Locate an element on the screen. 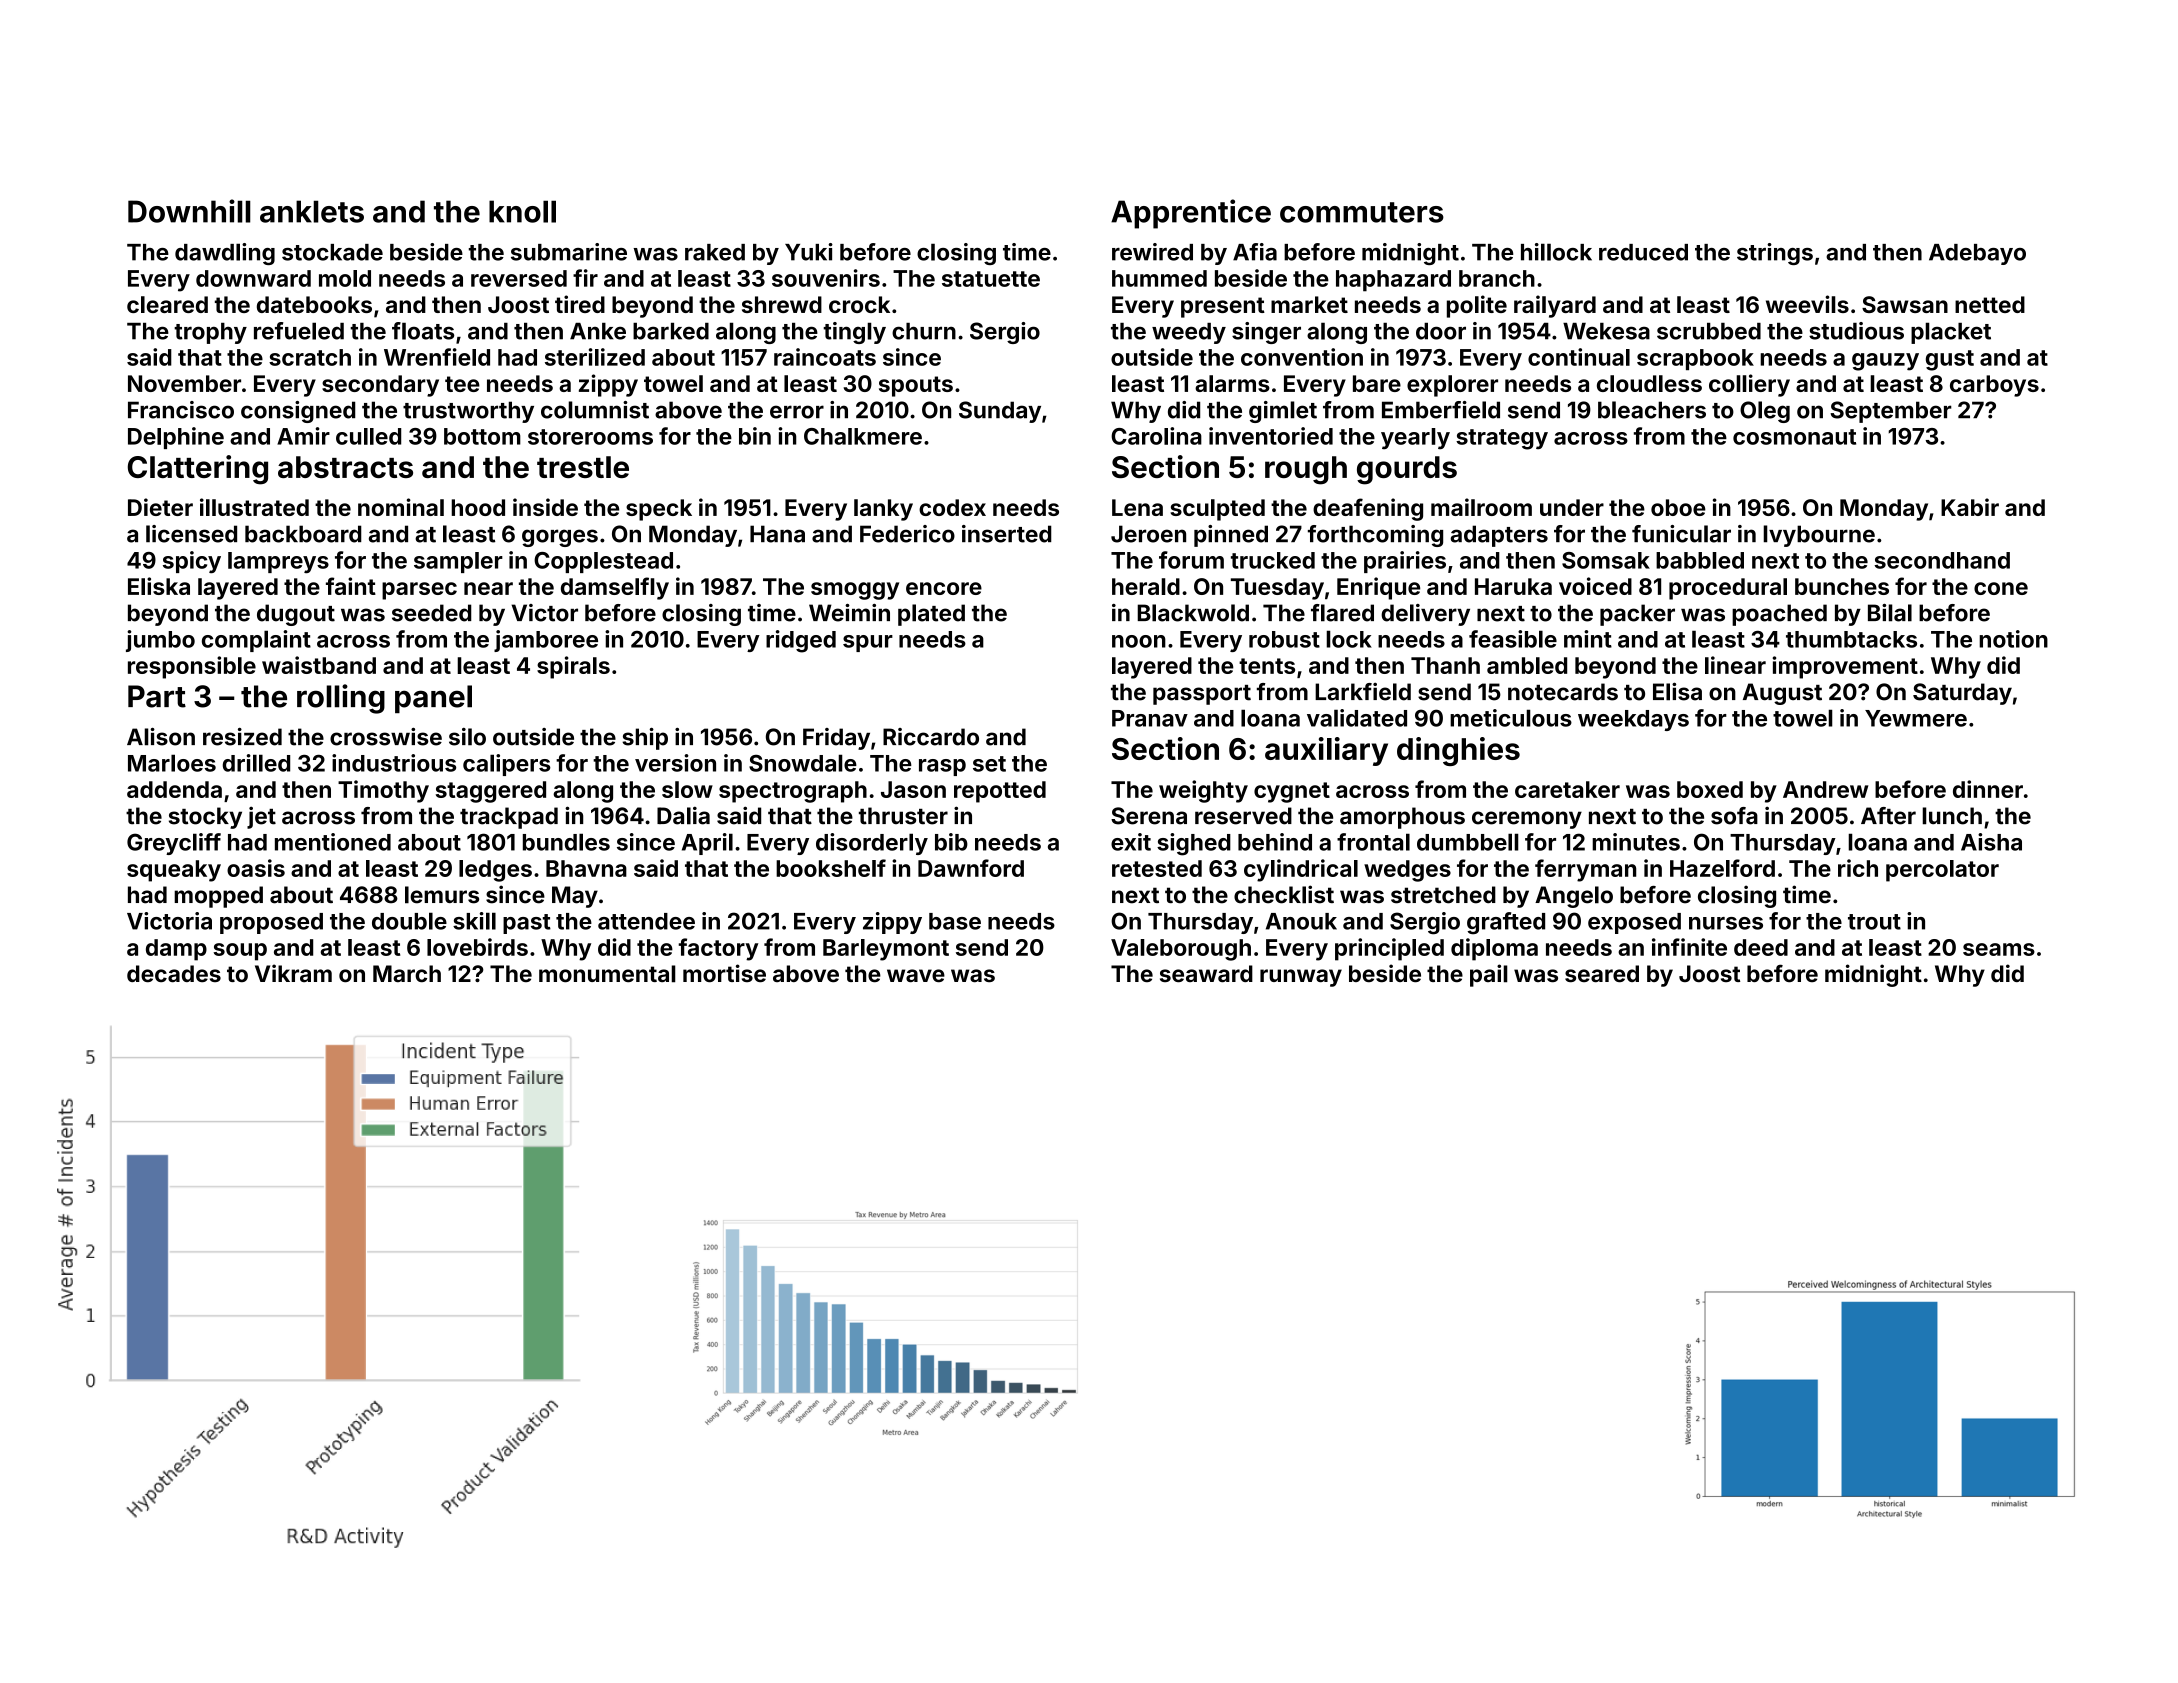 The image size is (2178, 1683). Apprentice is located at coordinates (1191, 214).
